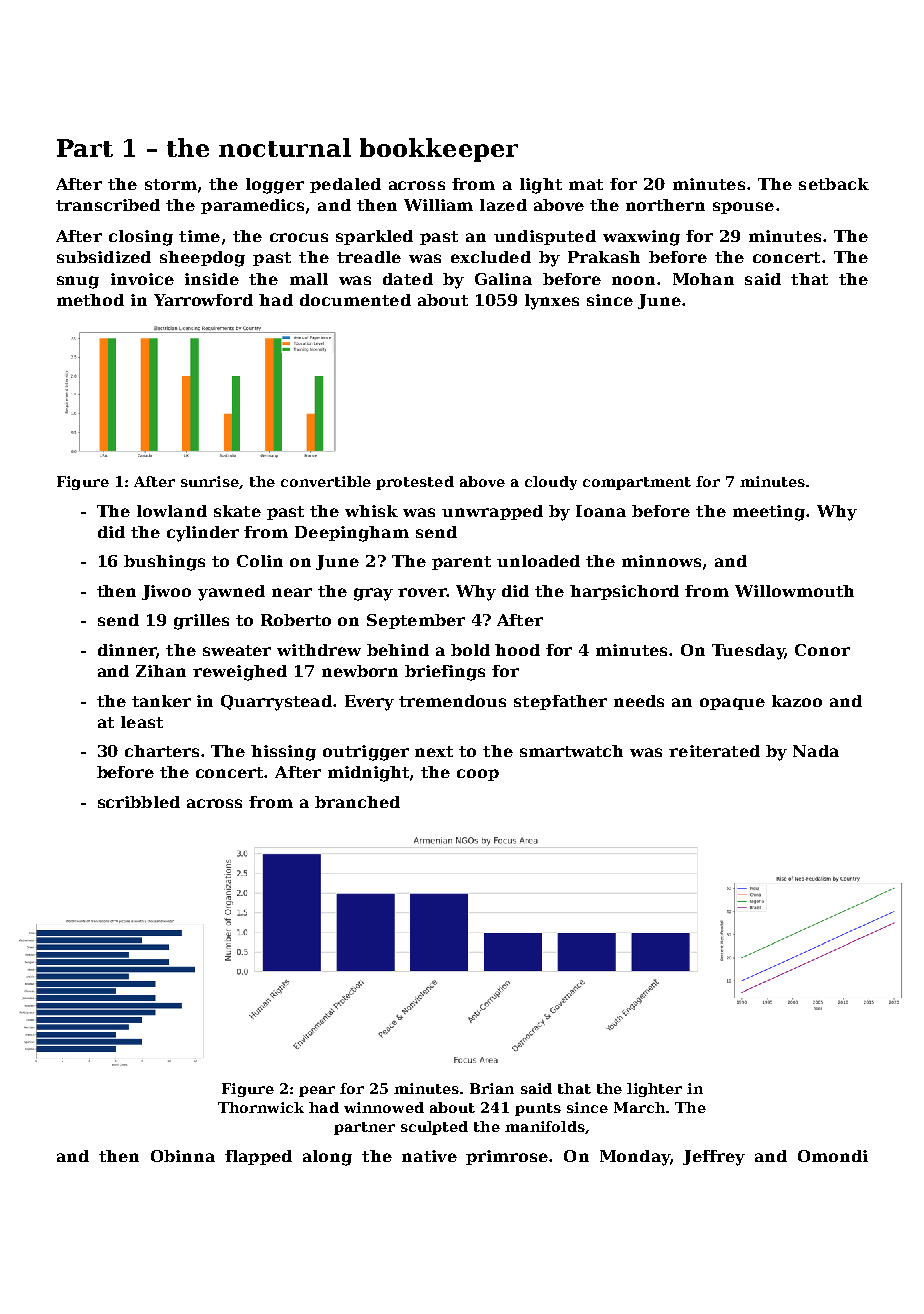 The height and width of the screenshot is (1314, 924). I want to click on Obinna, so click(183, 1156).
